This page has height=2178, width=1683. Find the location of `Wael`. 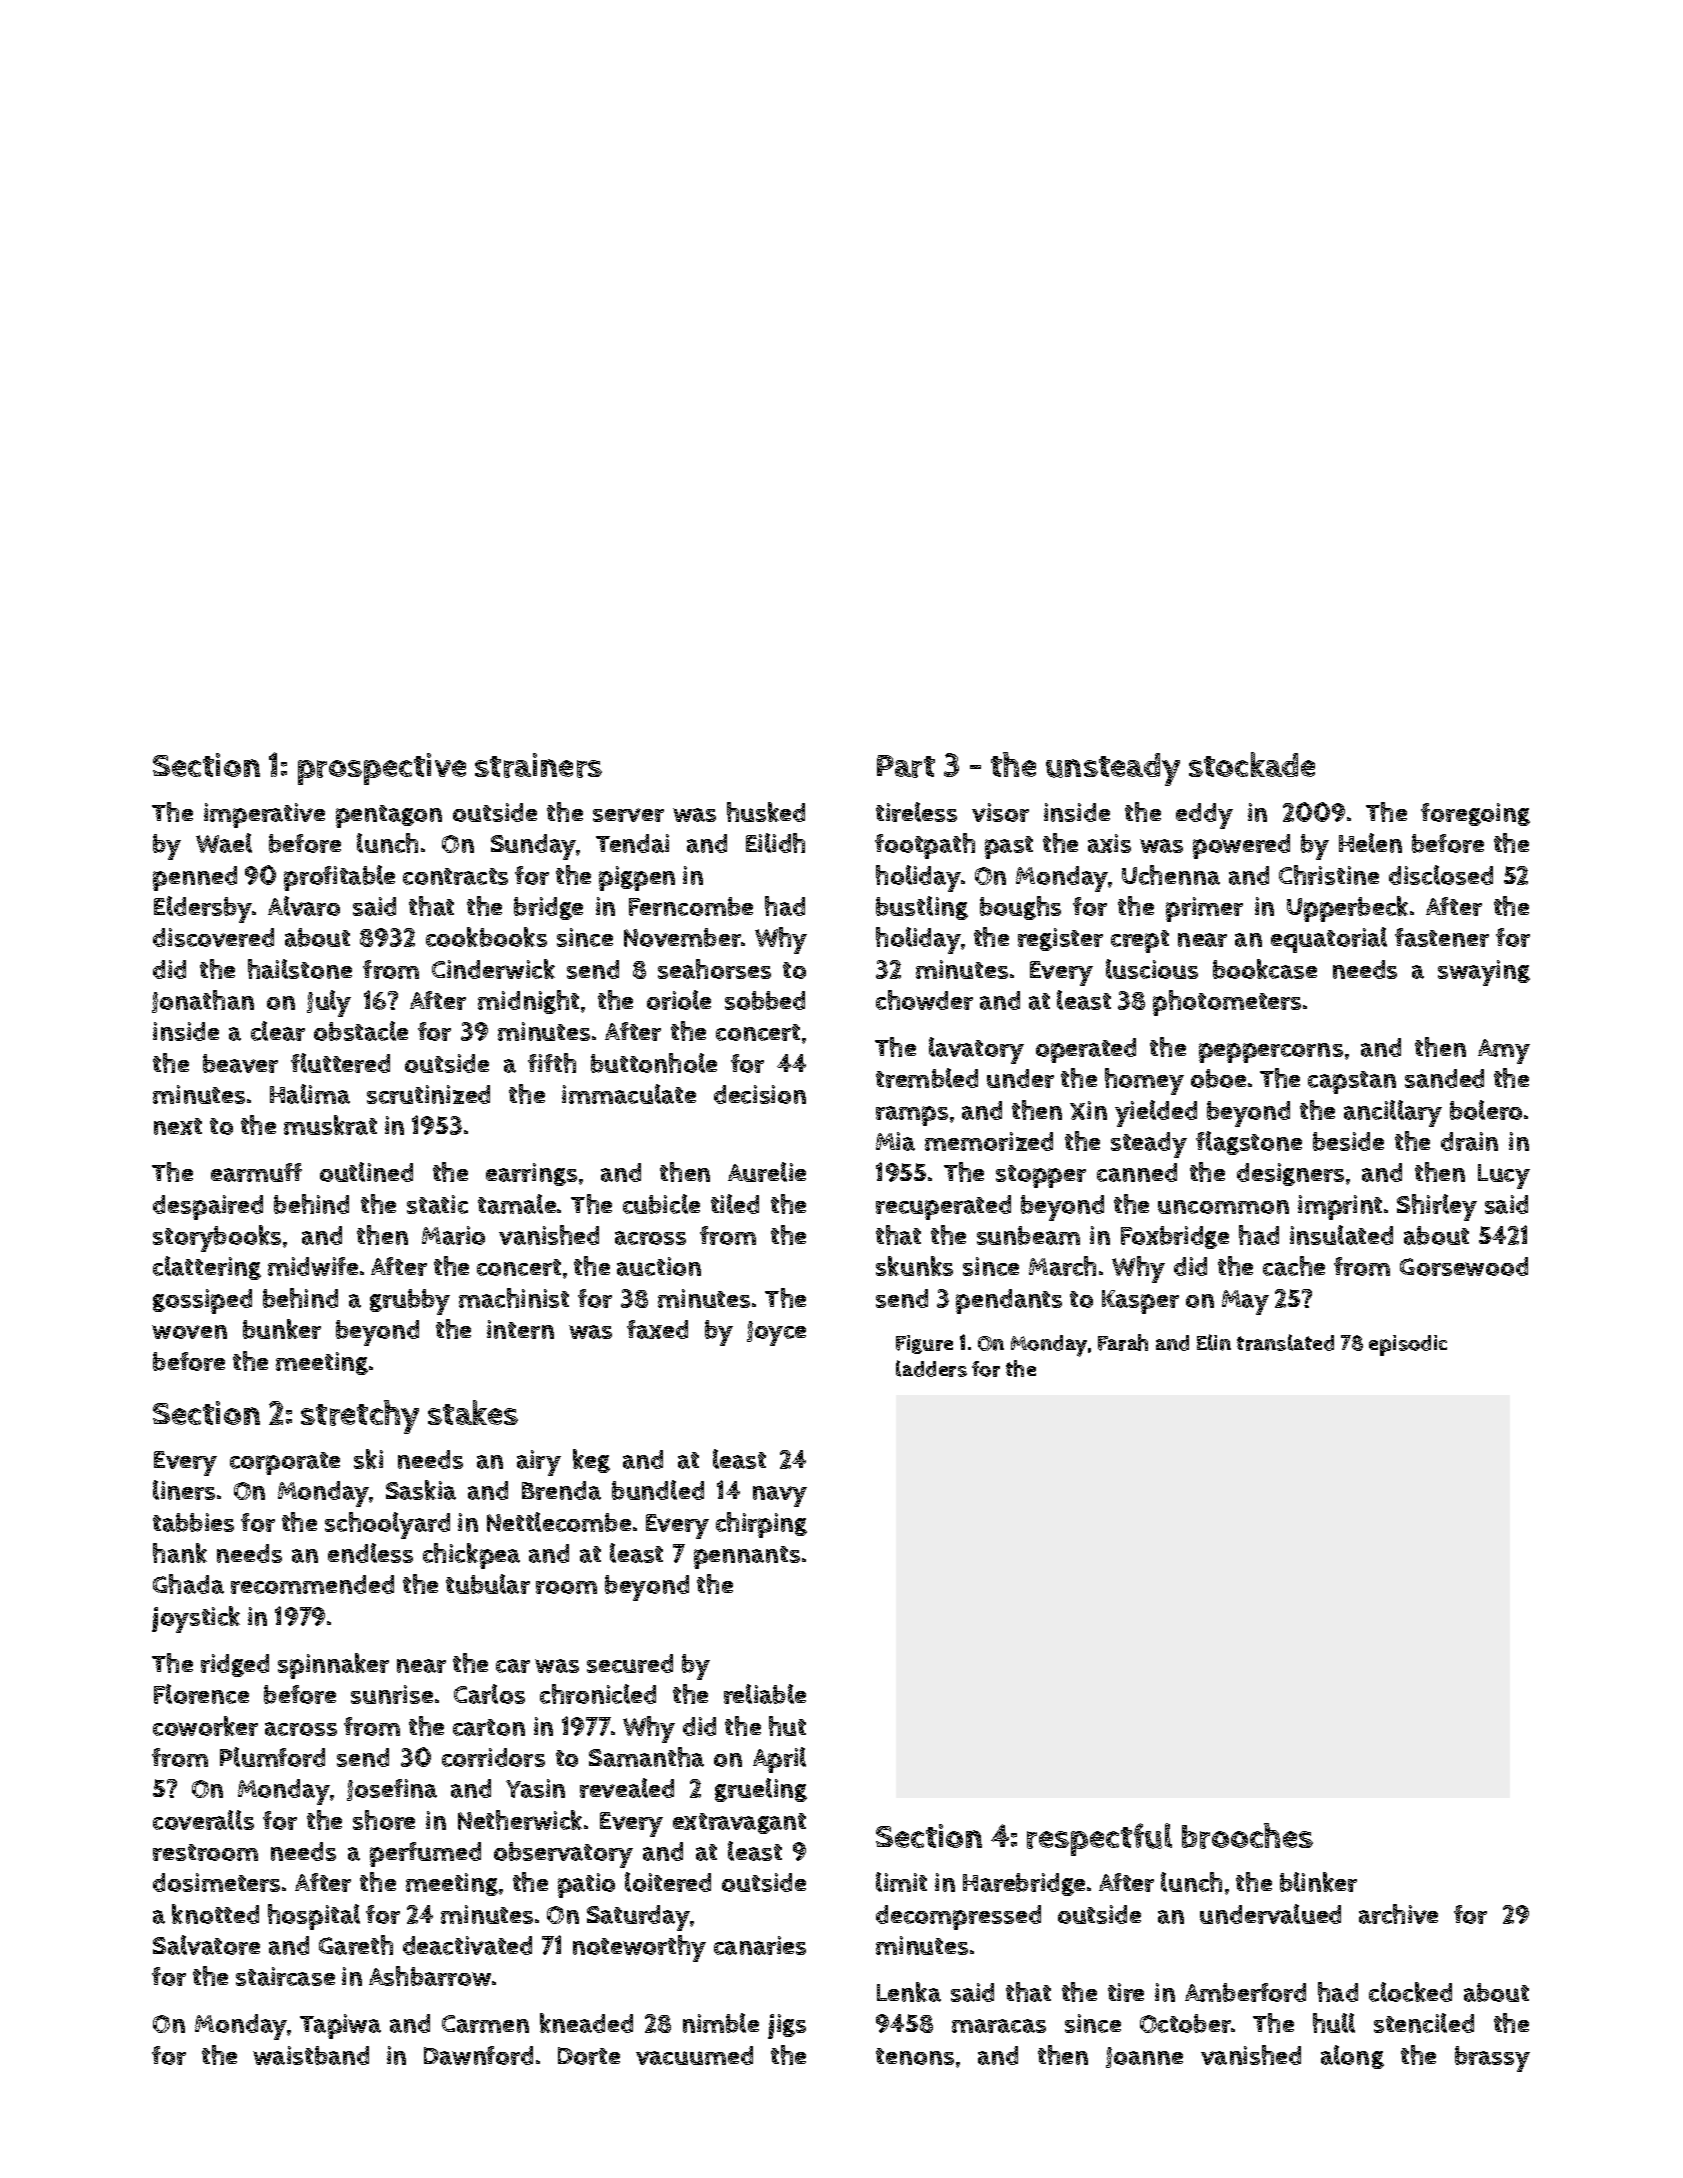

Wael is located at coordinates (224, 843).
